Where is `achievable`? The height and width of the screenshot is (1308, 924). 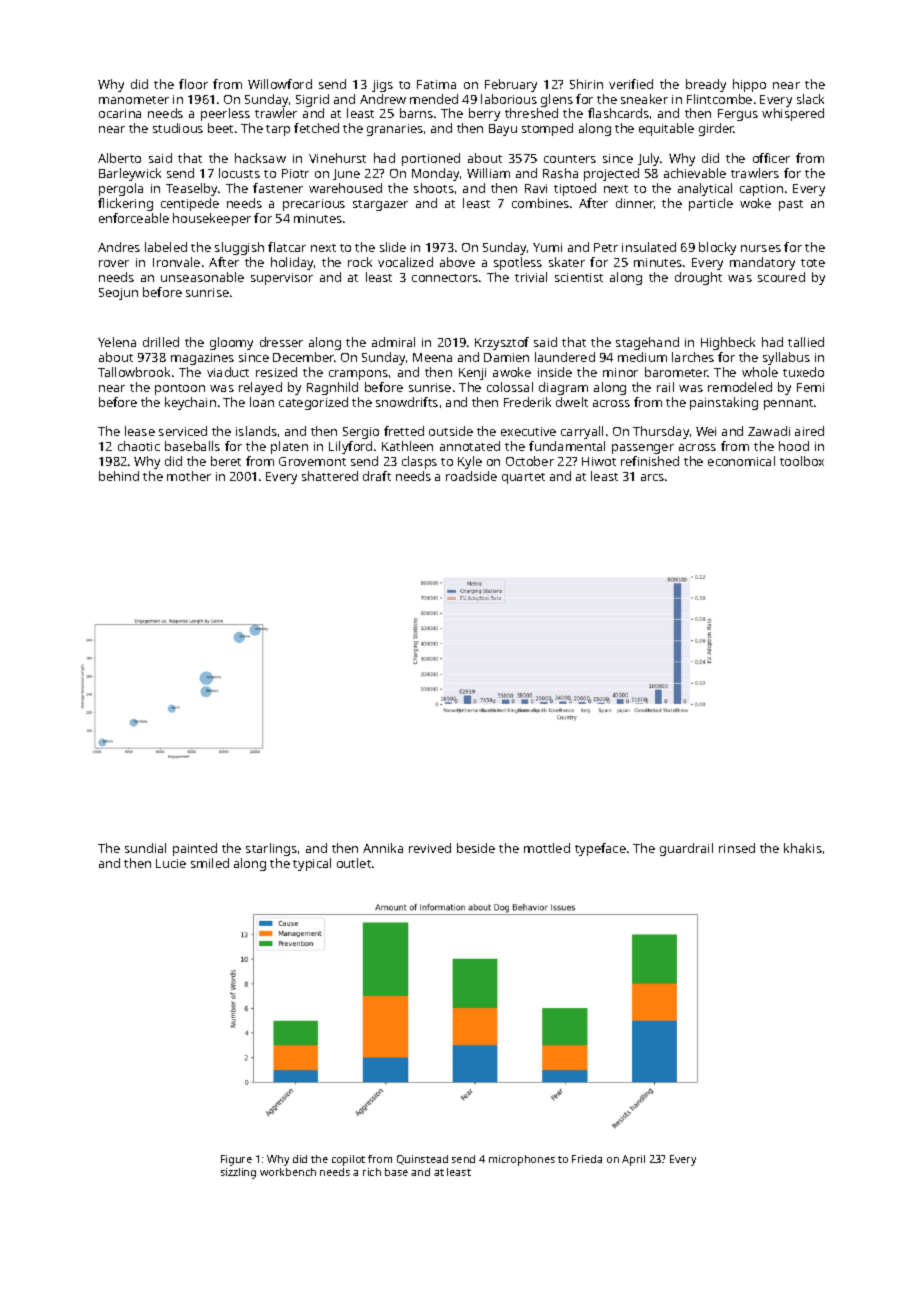 achievable is located at coordinates (695, 173).
